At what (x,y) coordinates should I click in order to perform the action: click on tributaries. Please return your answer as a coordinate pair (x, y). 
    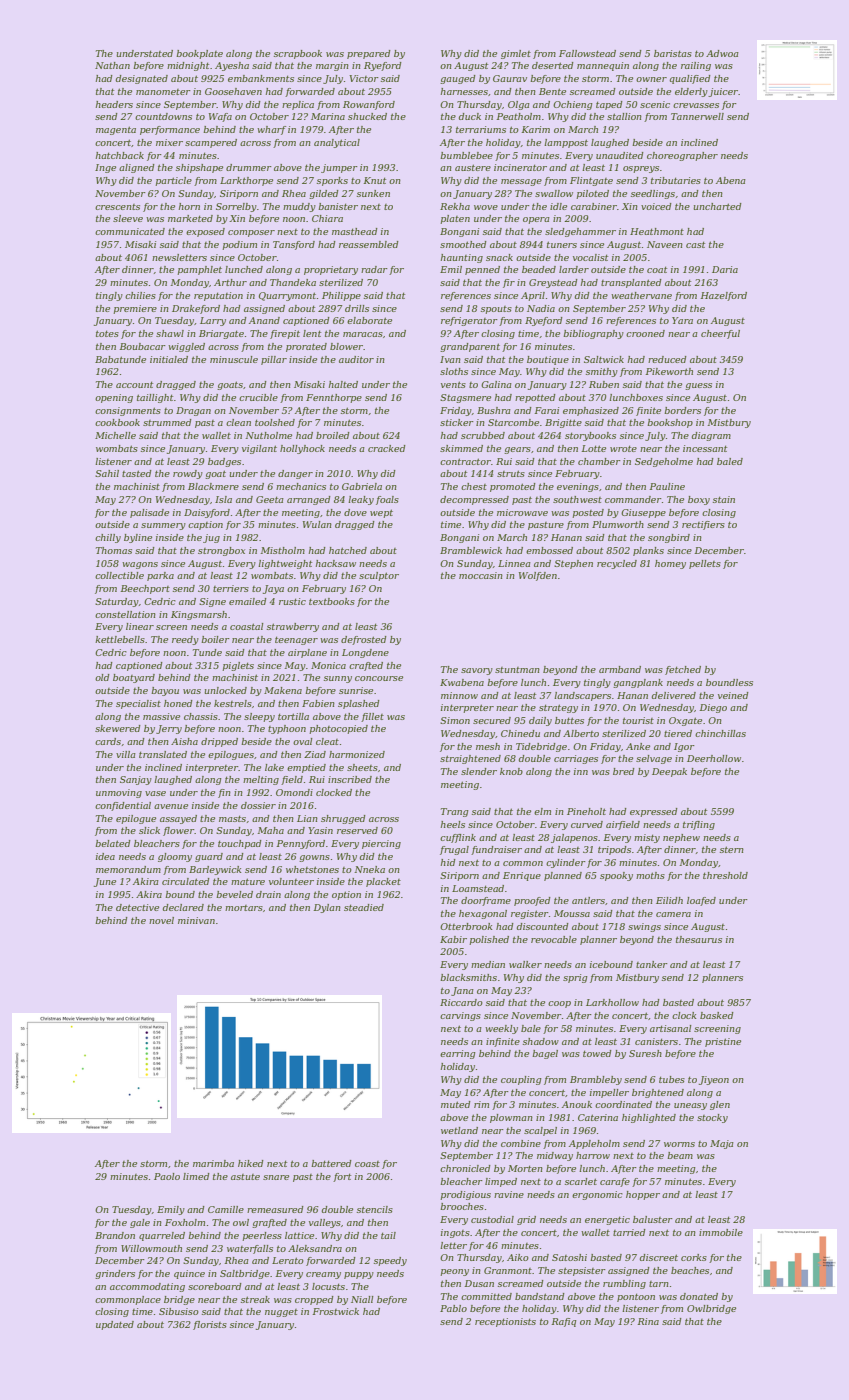
    Looking at the image, I should click on (676, 180).
